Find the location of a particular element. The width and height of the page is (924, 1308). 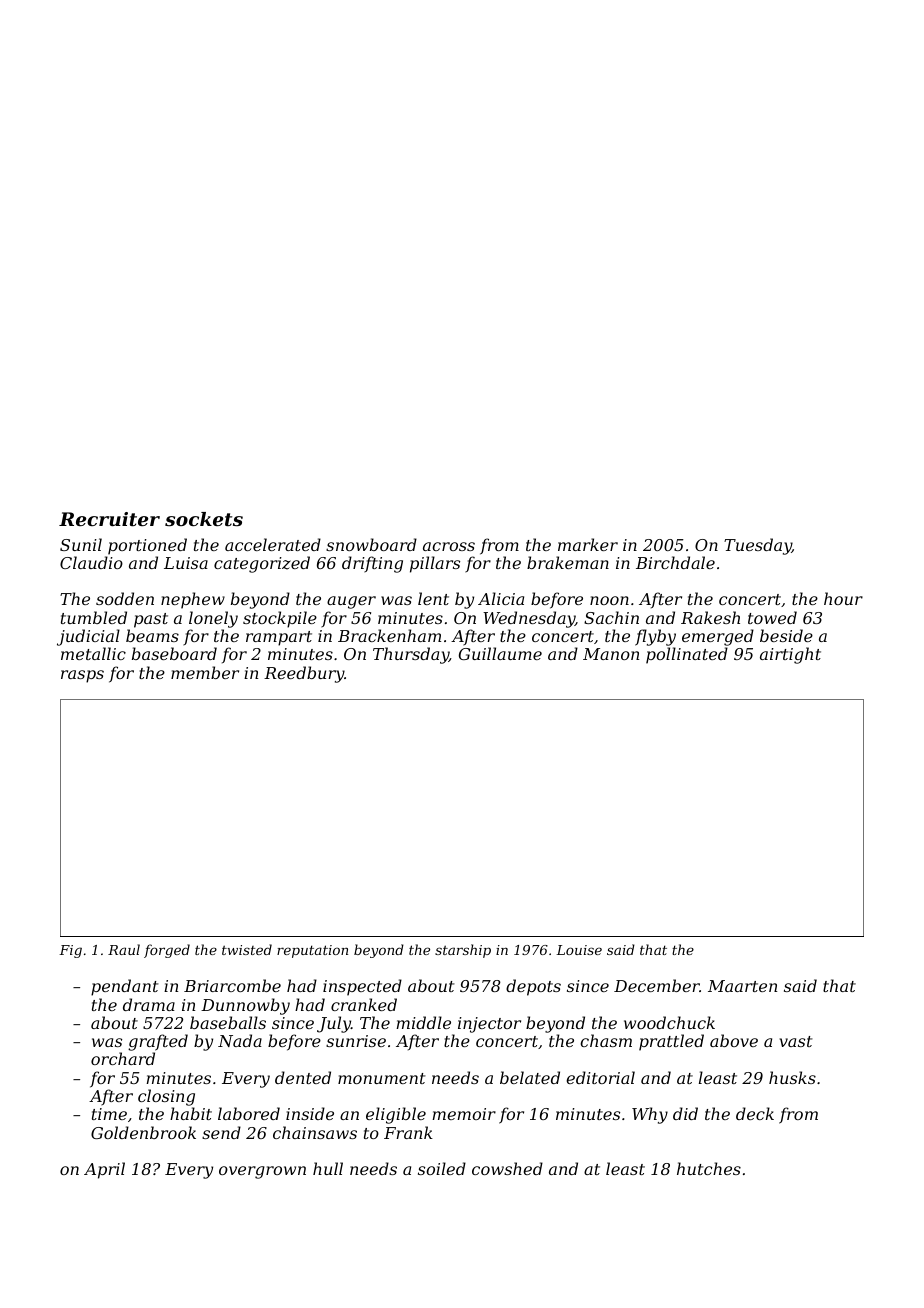

pendant is located at coordinates (125, 987).
